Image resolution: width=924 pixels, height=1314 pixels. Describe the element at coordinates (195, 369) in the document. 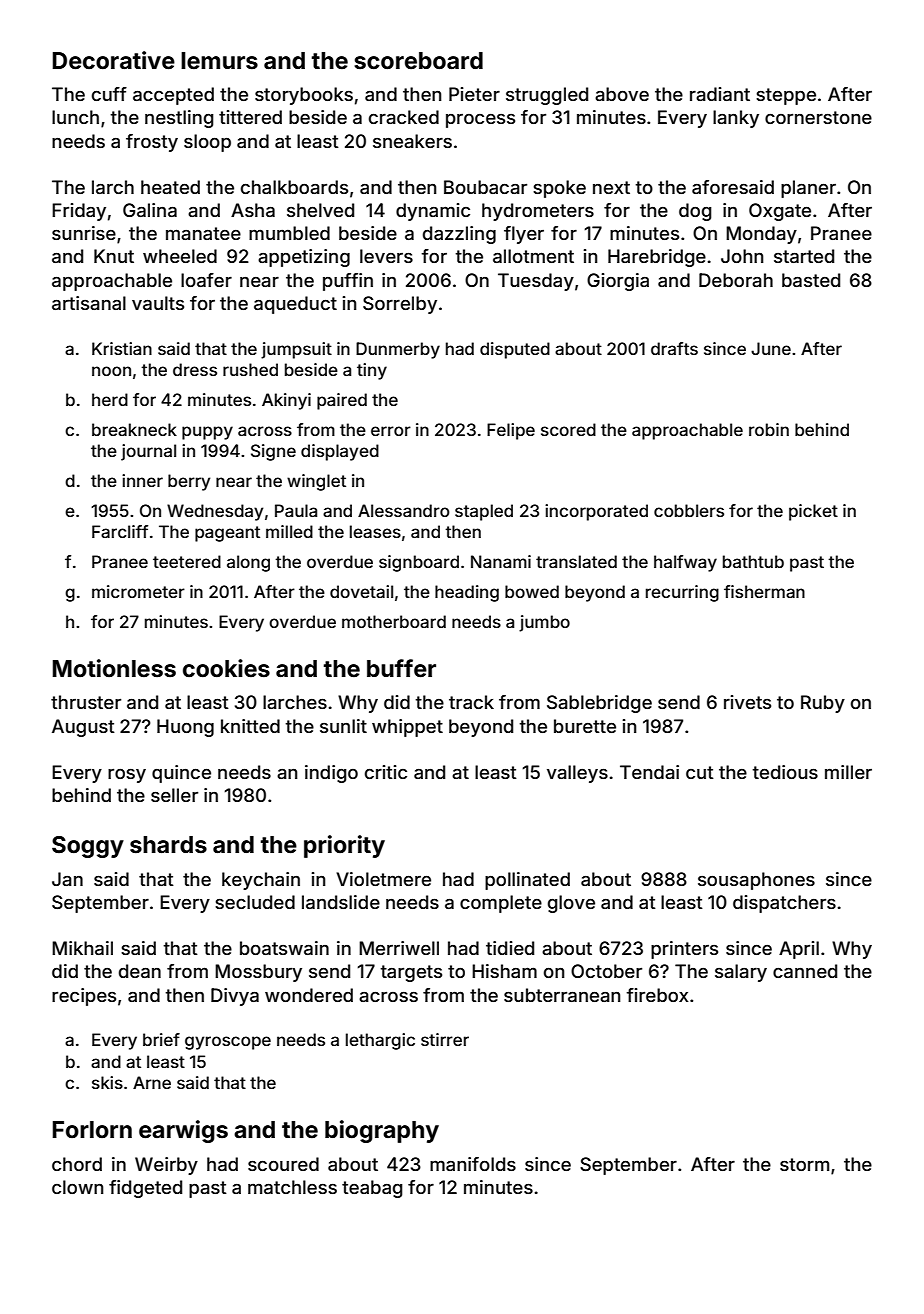

I see `dress` at that location.
